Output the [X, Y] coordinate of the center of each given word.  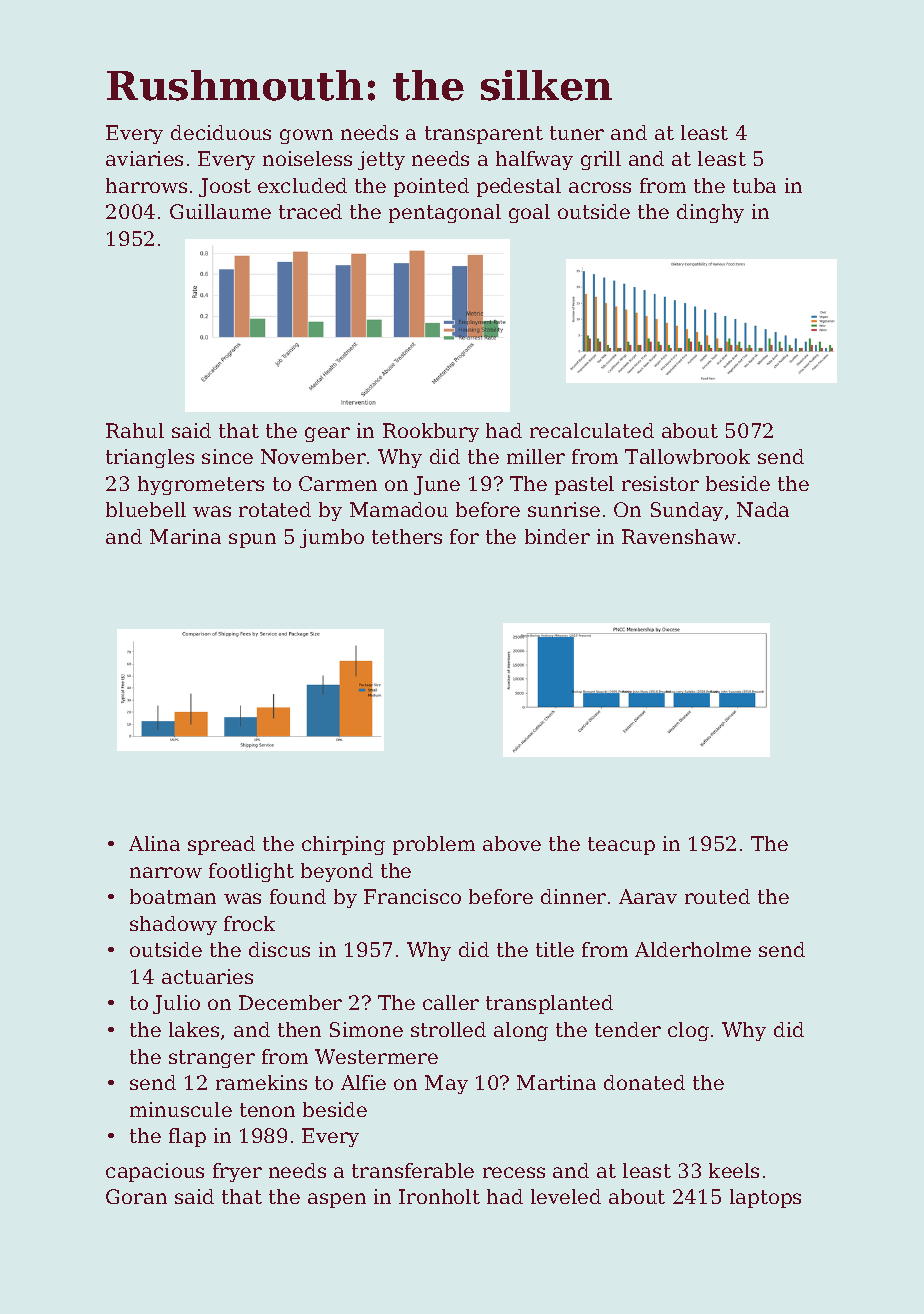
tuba [754, 185]
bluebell [146, 509]
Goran [136, 1196]
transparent [484, 135]
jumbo [332, 538]
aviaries [144, 158]
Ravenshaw [679, 536]
